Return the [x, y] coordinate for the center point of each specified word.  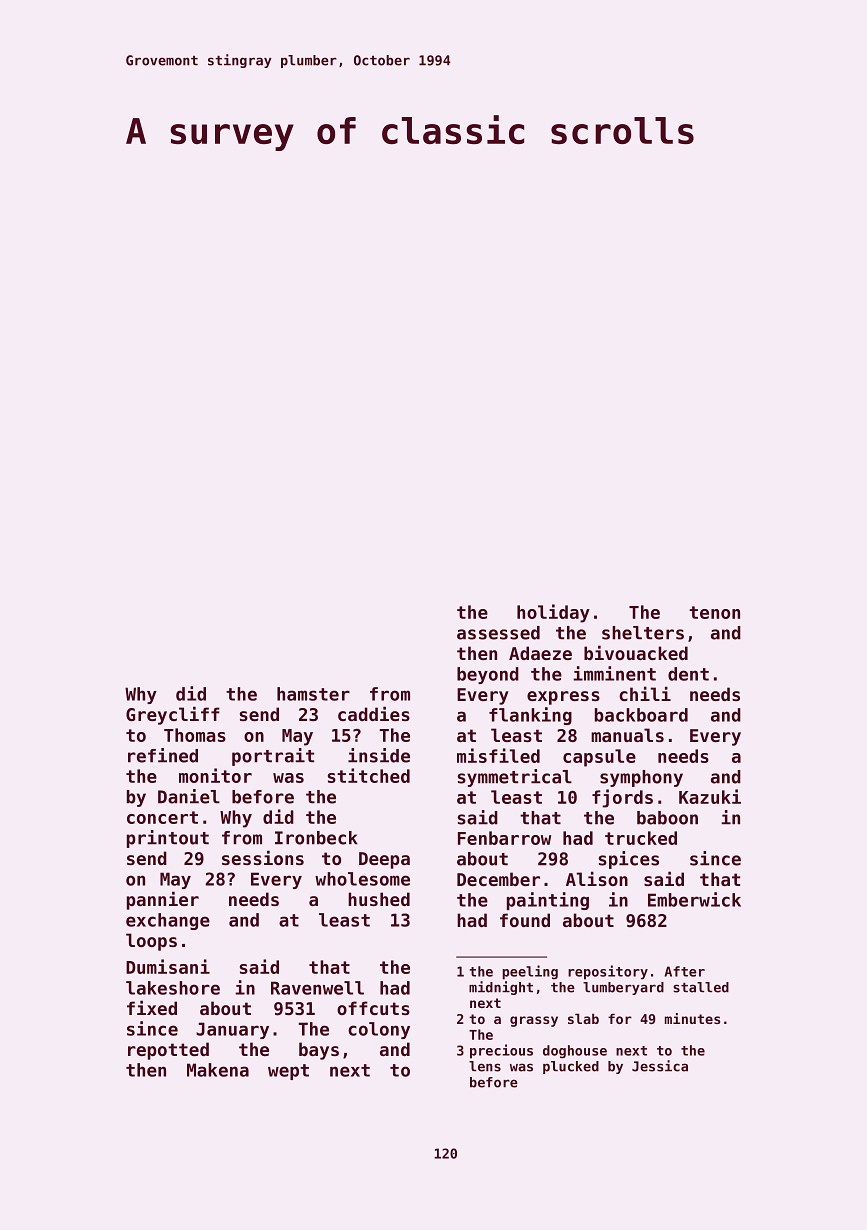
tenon [714, 612]
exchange [168, 921]
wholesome [362, 879]
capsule [599, 758]
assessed [498, 633]
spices [629, 860]
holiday [553, 613]
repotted [168, 1051]
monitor [215, 775]
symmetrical [515, 778]
